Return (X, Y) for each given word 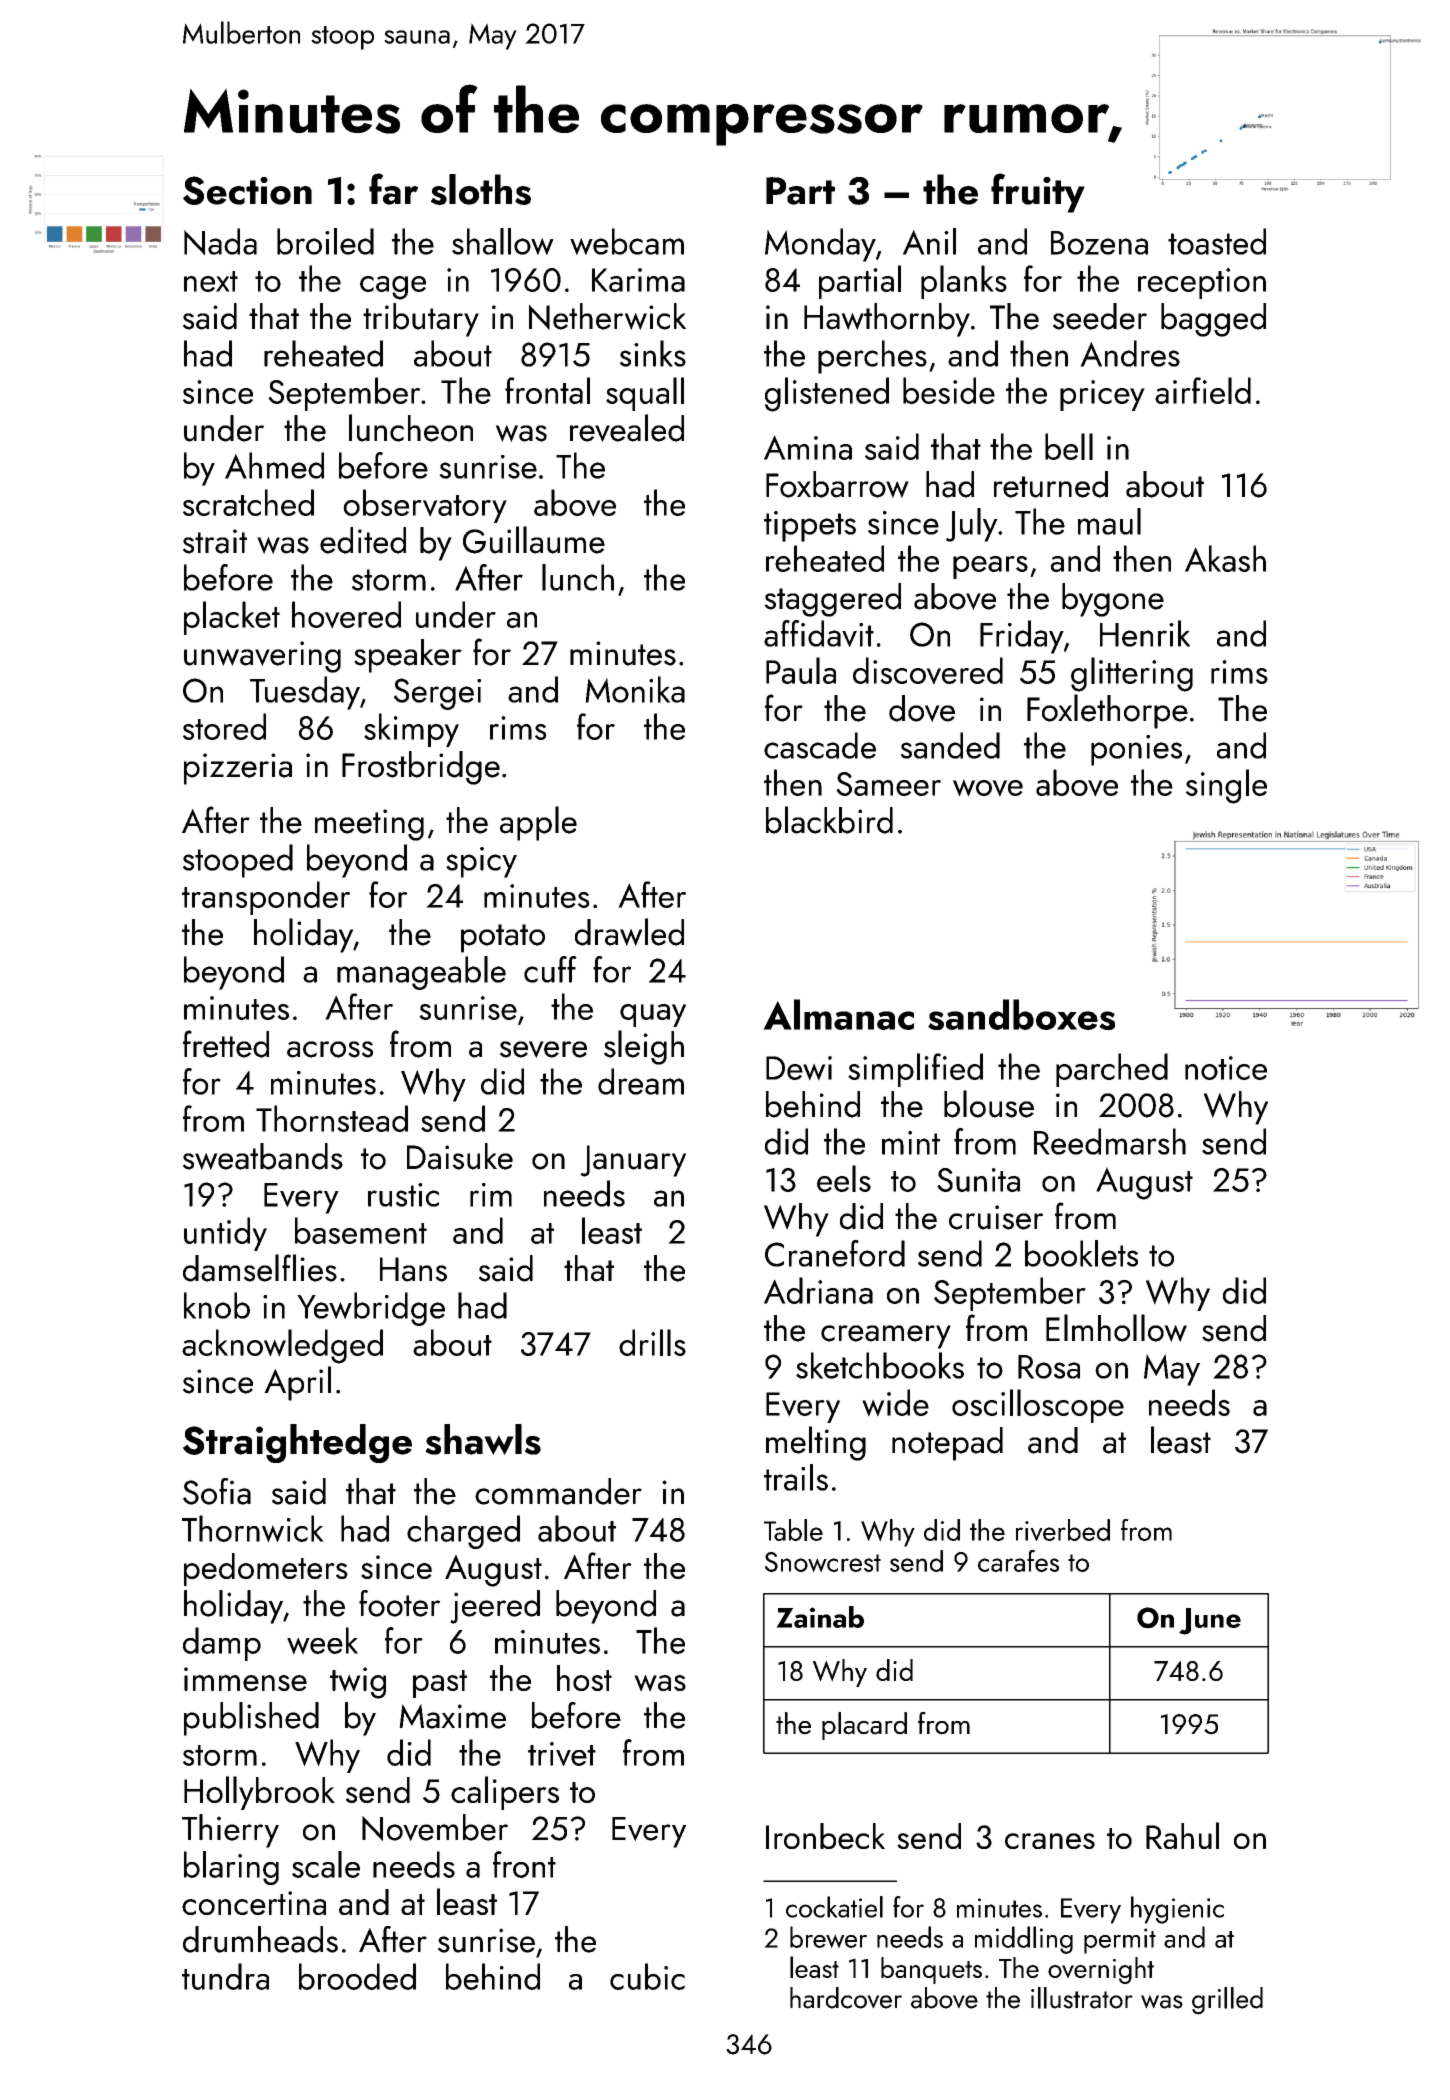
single (1226, 786)
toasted (1217, 241)
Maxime (452, 1716)
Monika (635, 689)
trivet (562, 1754)
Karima (638, 280)
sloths (481, 189)
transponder (266, 898)
